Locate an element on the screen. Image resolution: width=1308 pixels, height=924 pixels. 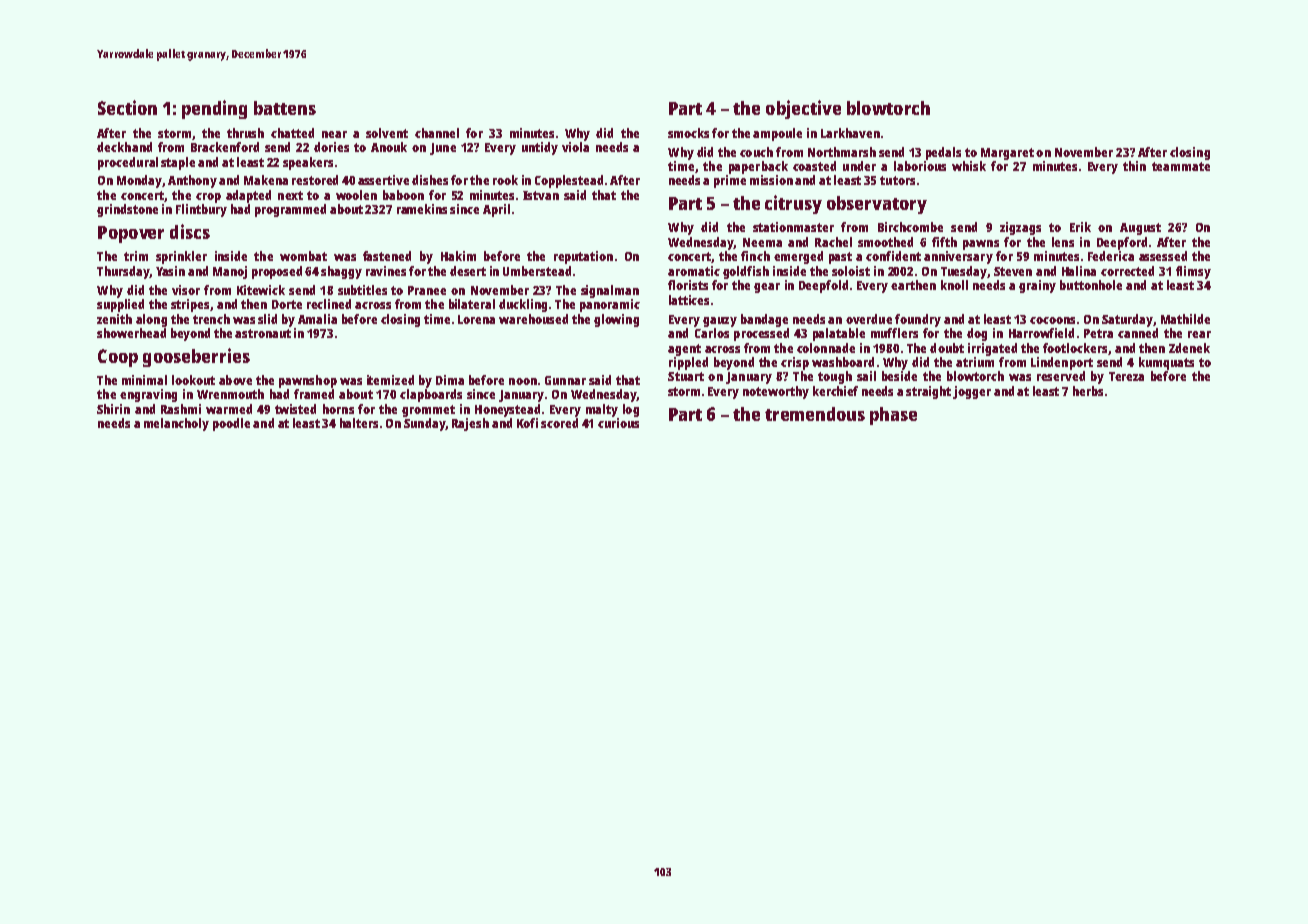
melancholy is located at coordinates (176, 424).
